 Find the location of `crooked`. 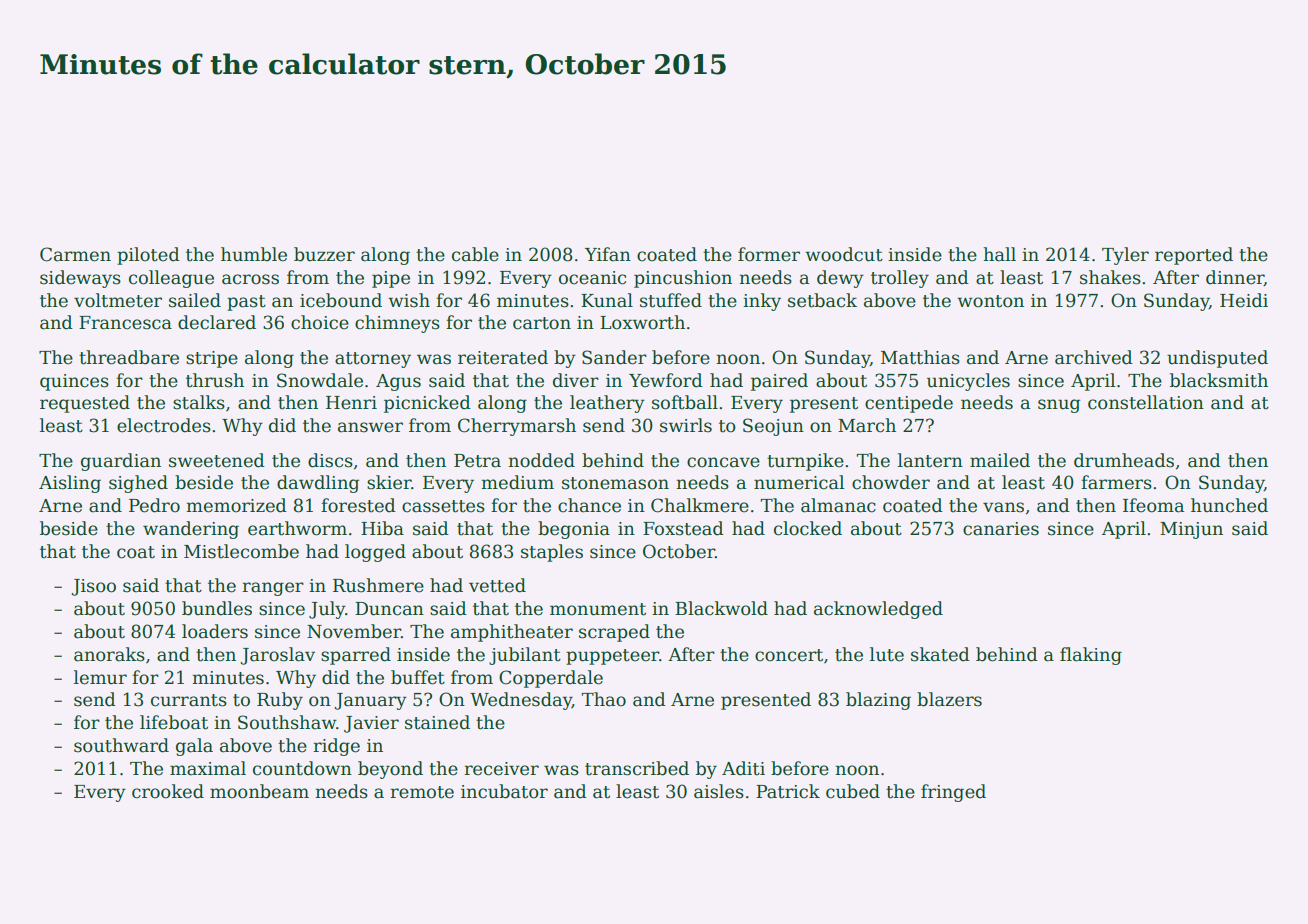

crooked is located at coordinates (168, 791).
